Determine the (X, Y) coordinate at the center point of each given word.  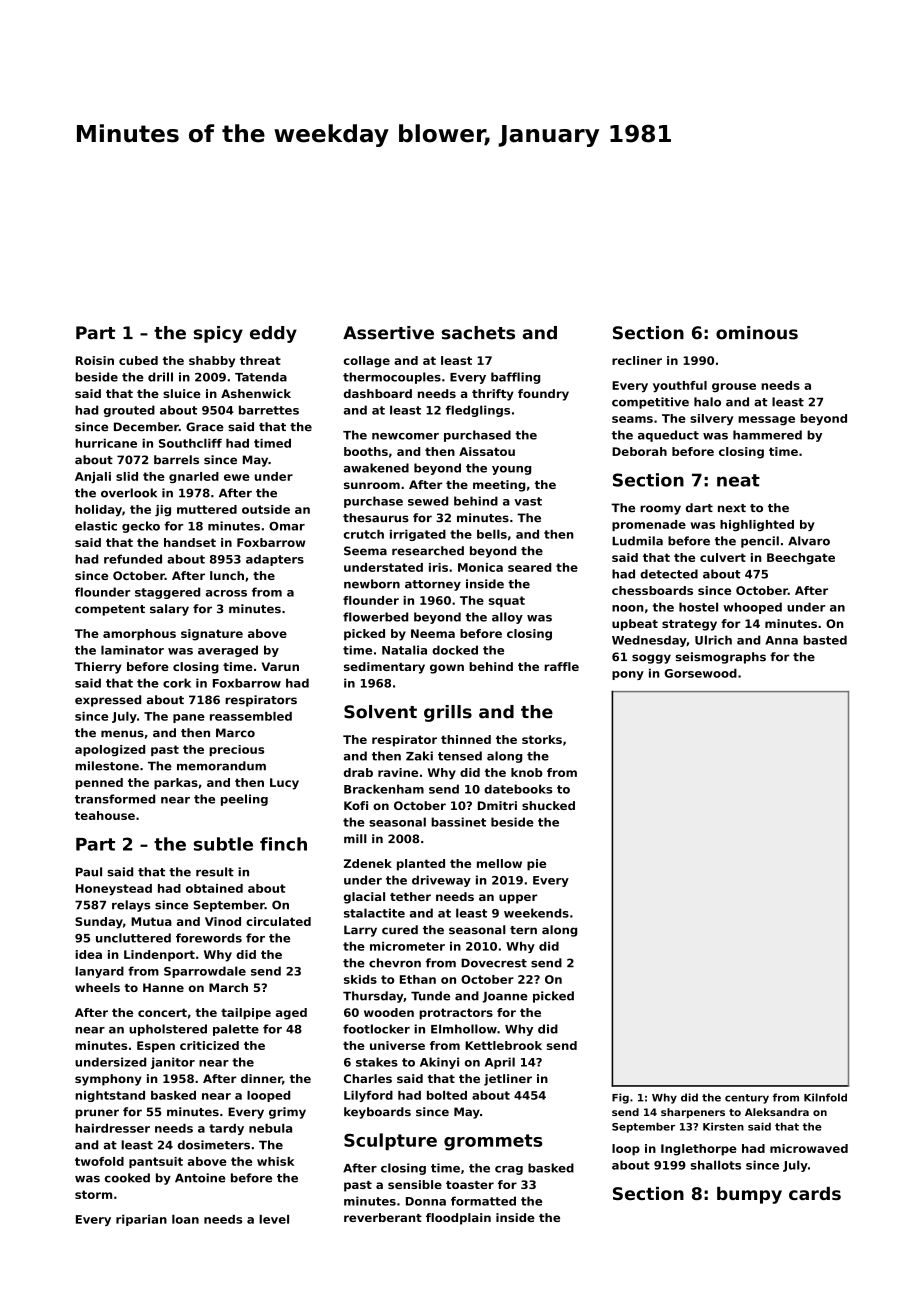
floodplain (458, 1219)
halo (707, 402)
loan (185, 1219)
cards (815, 1193)
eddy (273, 334)
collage (367, 362)
